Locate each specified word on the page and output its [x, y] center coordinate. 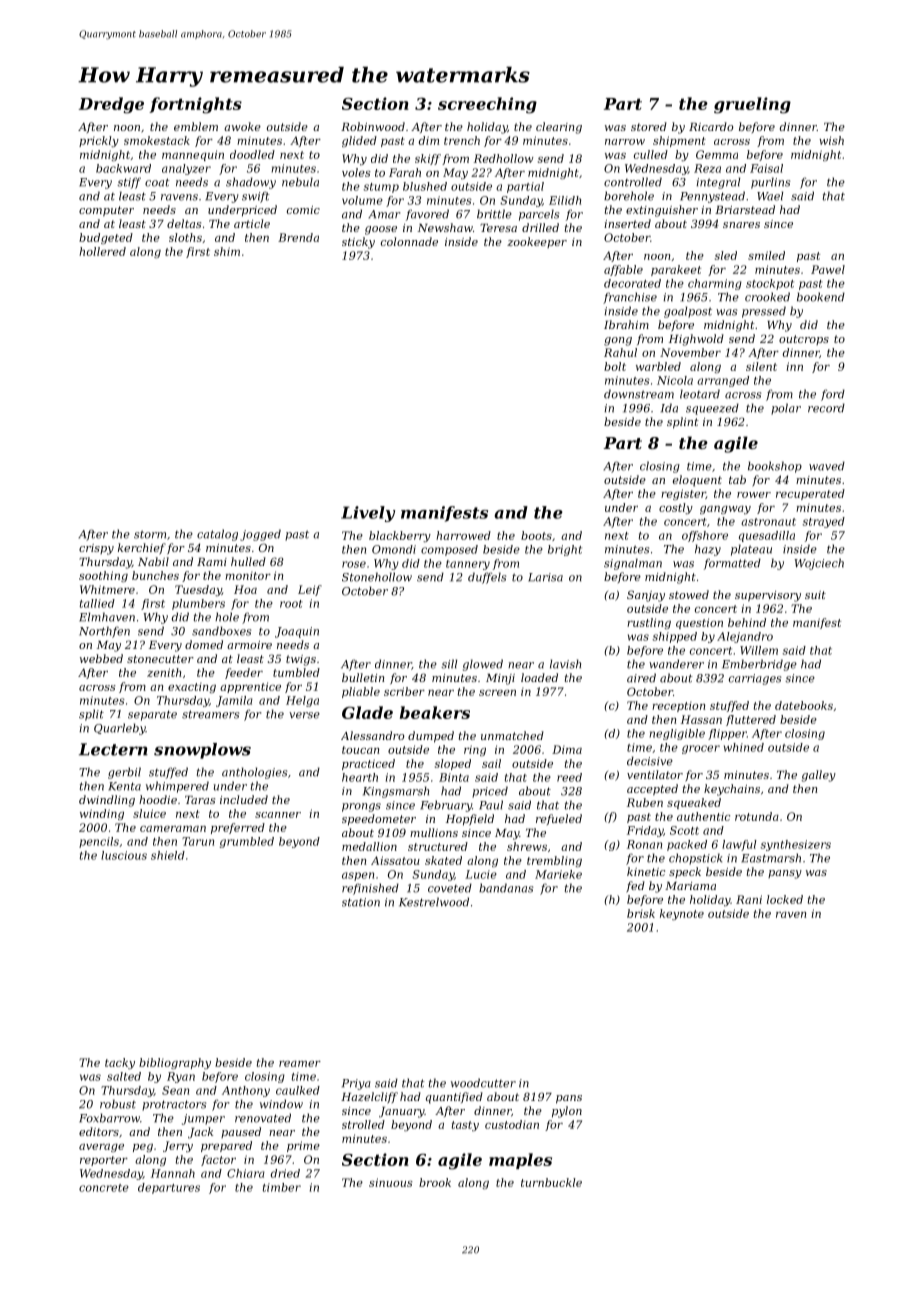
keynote [682, 914]
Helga [302, 701]
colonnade [409, 241]
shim [227, 251]
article [252, 223]
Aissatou [395, 860]
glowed [483, 665]
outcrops [804, 340]
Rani [749, 899]
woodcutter [483, 1083]
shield [168, 855]
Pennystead [712, 197]
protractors [174, 1105]
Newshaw [445, 227]
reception [678, 707]
